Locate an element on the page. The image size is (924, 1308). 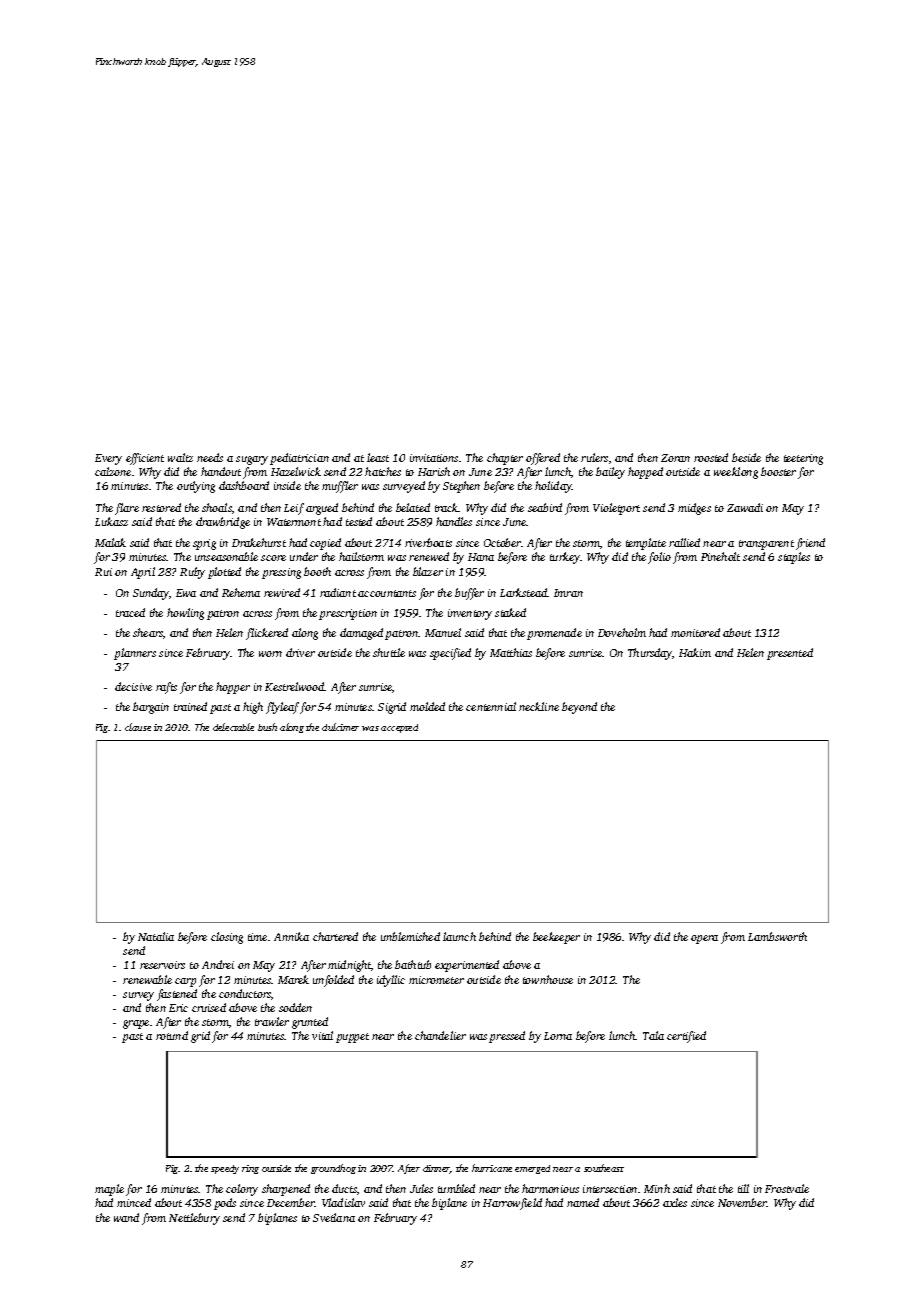
beside is located at coordinates (746, 457).
